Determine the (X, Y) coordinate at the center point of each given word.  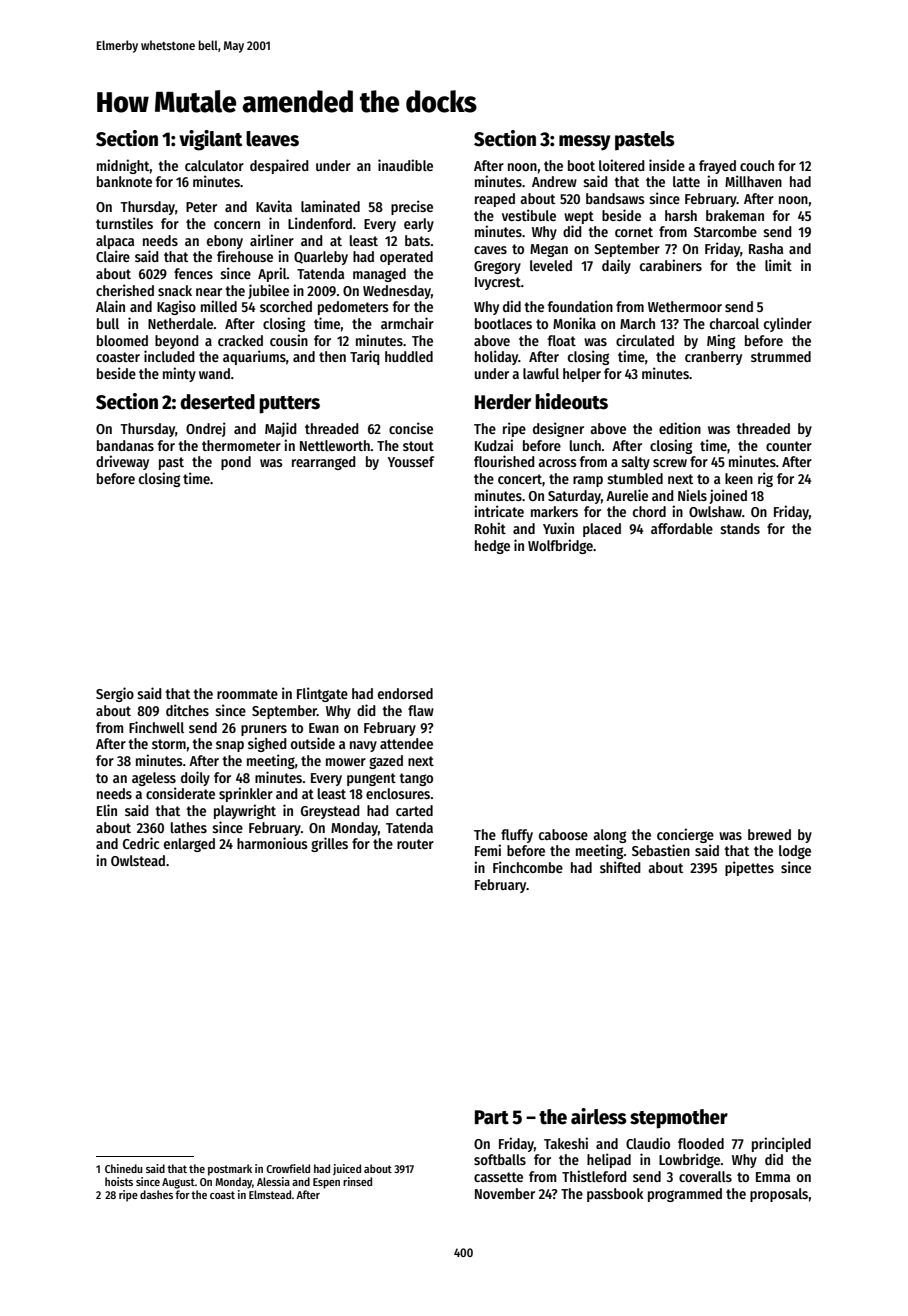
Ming (721, 341)
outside (313, 743)
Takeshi (566, 1143)
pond (236, 463)
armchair (407, 323)
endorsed (405, 693)
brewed (769, 834)
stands (740, 528)
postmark (230, 1170)
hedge (492, 547)
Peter (201, 207)
